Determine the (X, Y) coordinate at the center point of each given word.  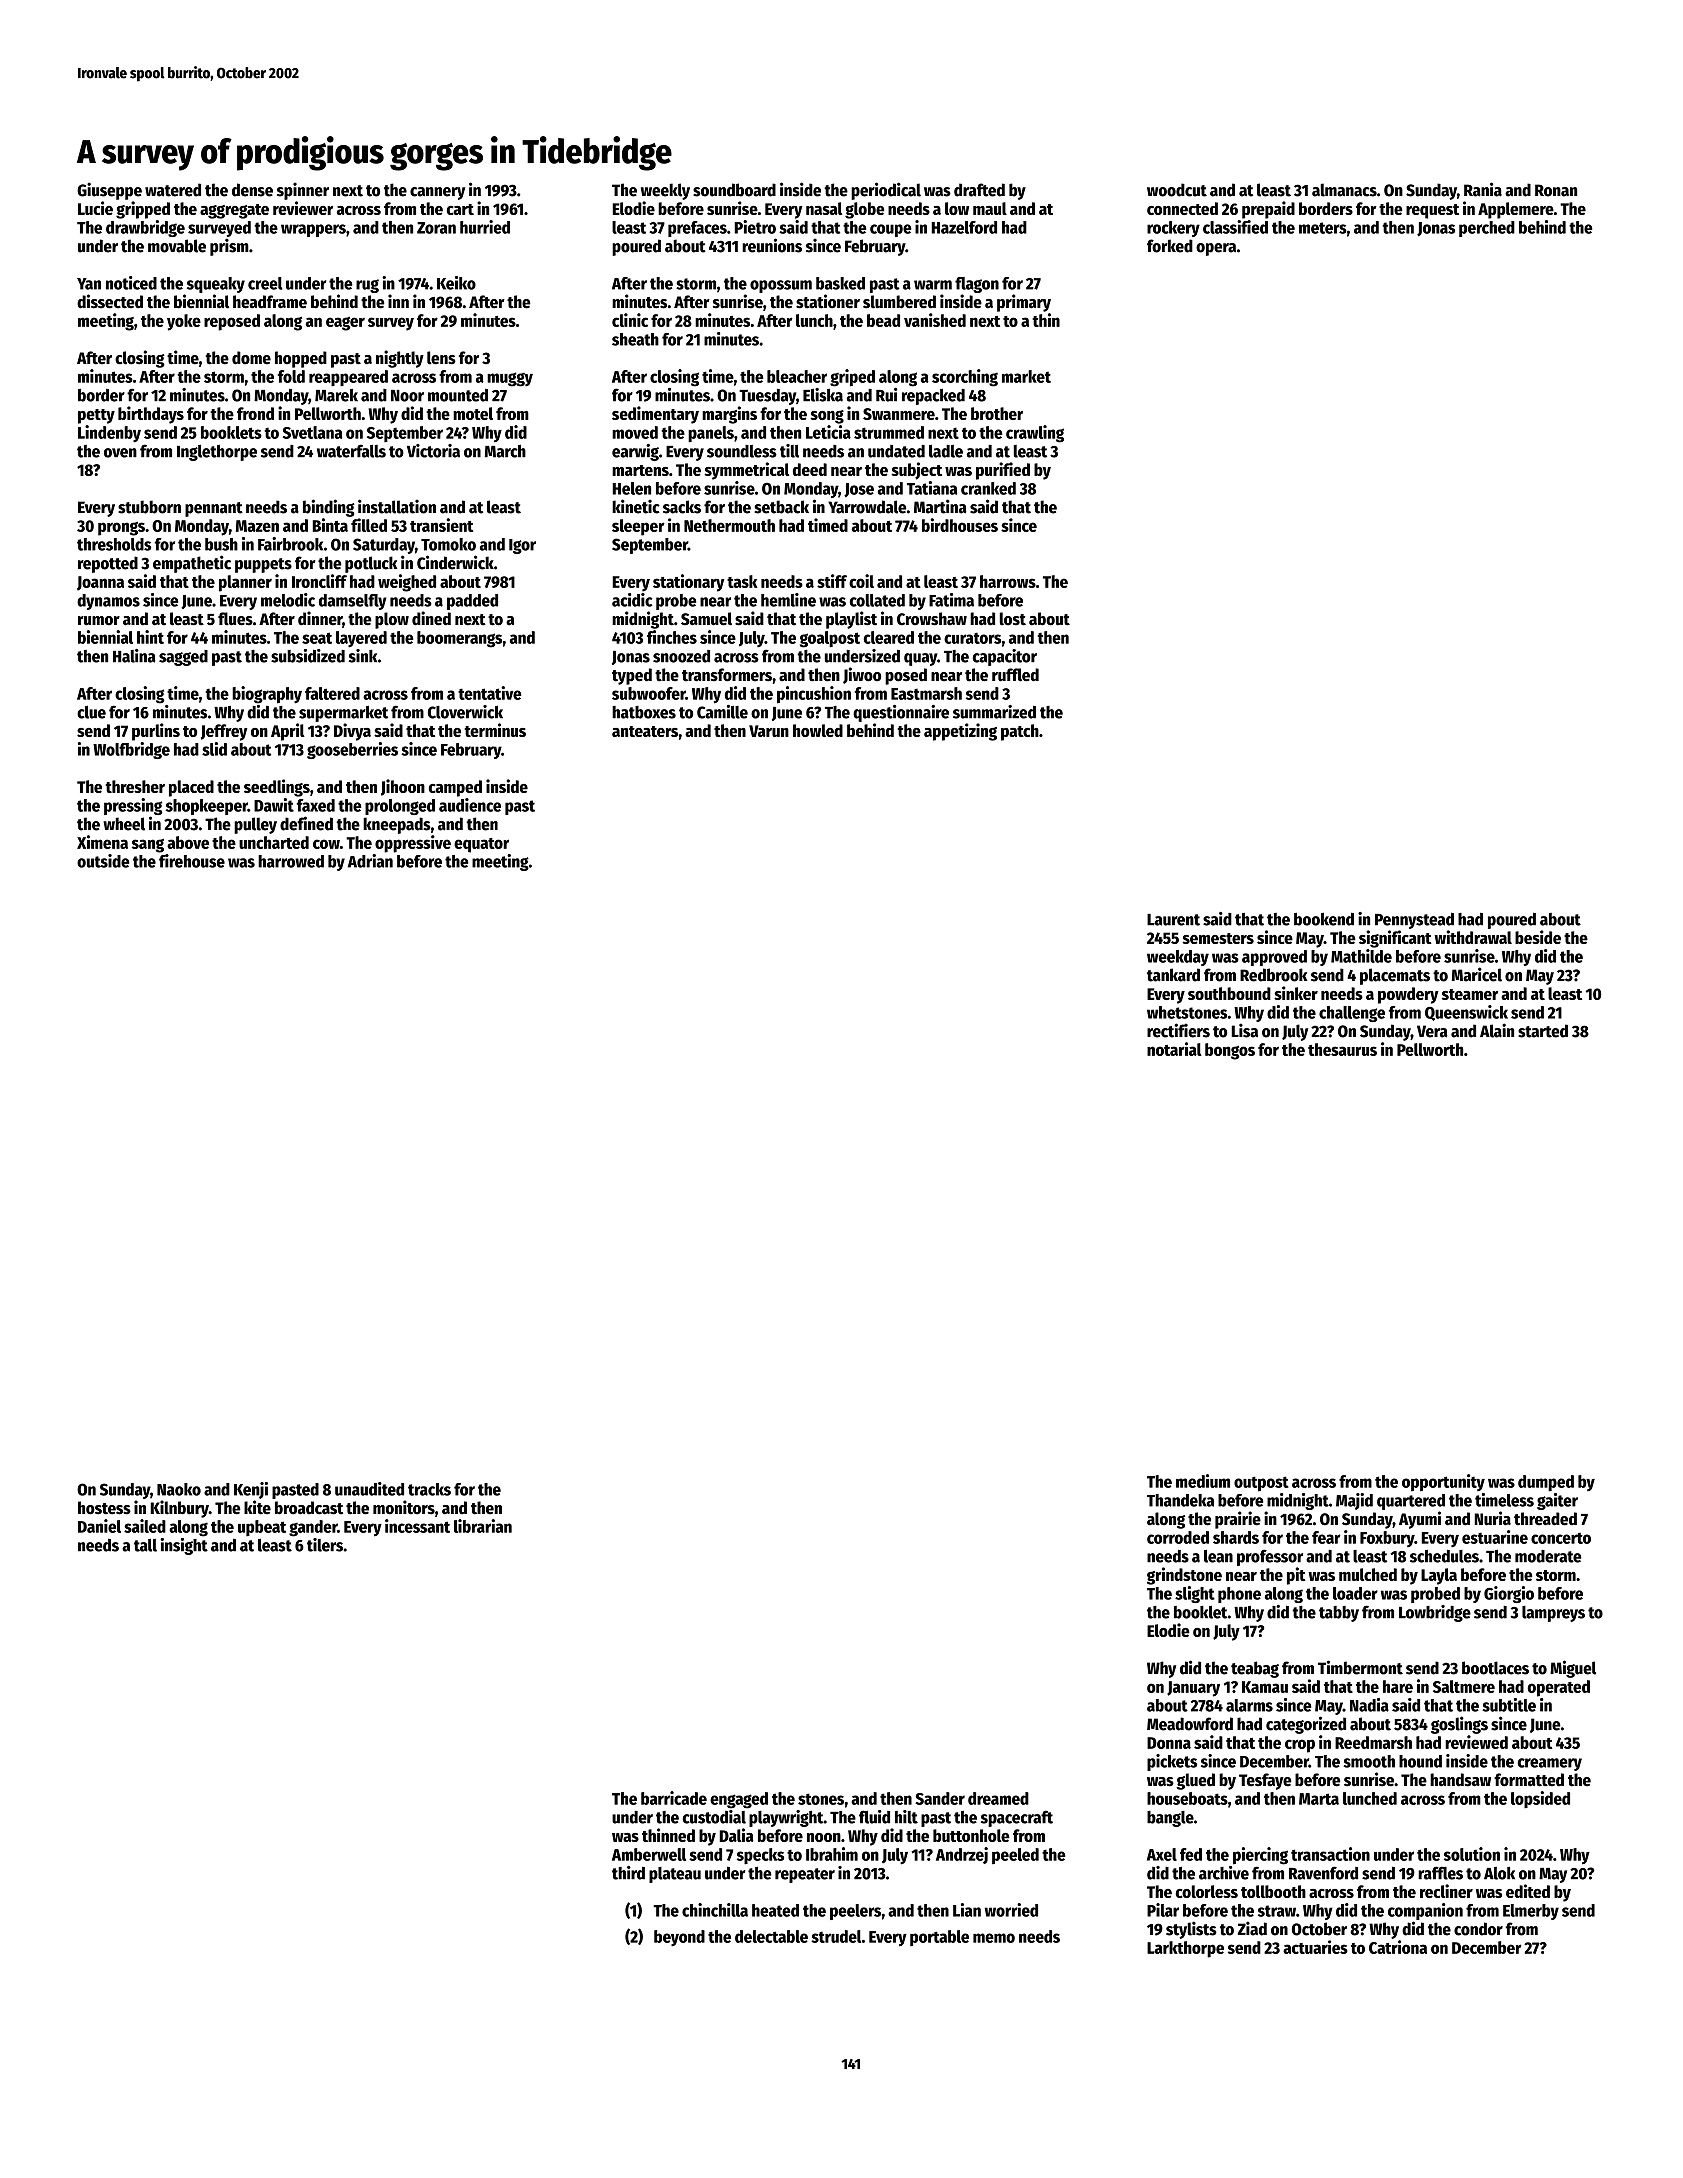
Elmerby (1531, 1912)
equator (481, 845)
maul (990, 208)
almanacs (1344, 190)
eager (345, 323)
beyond (679, 1938)
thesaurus (1342, 1049)
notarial (1174, 1049)
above (188, 842)
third (628, 1873)
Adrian (370, 861)
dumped (1546, 1483)
